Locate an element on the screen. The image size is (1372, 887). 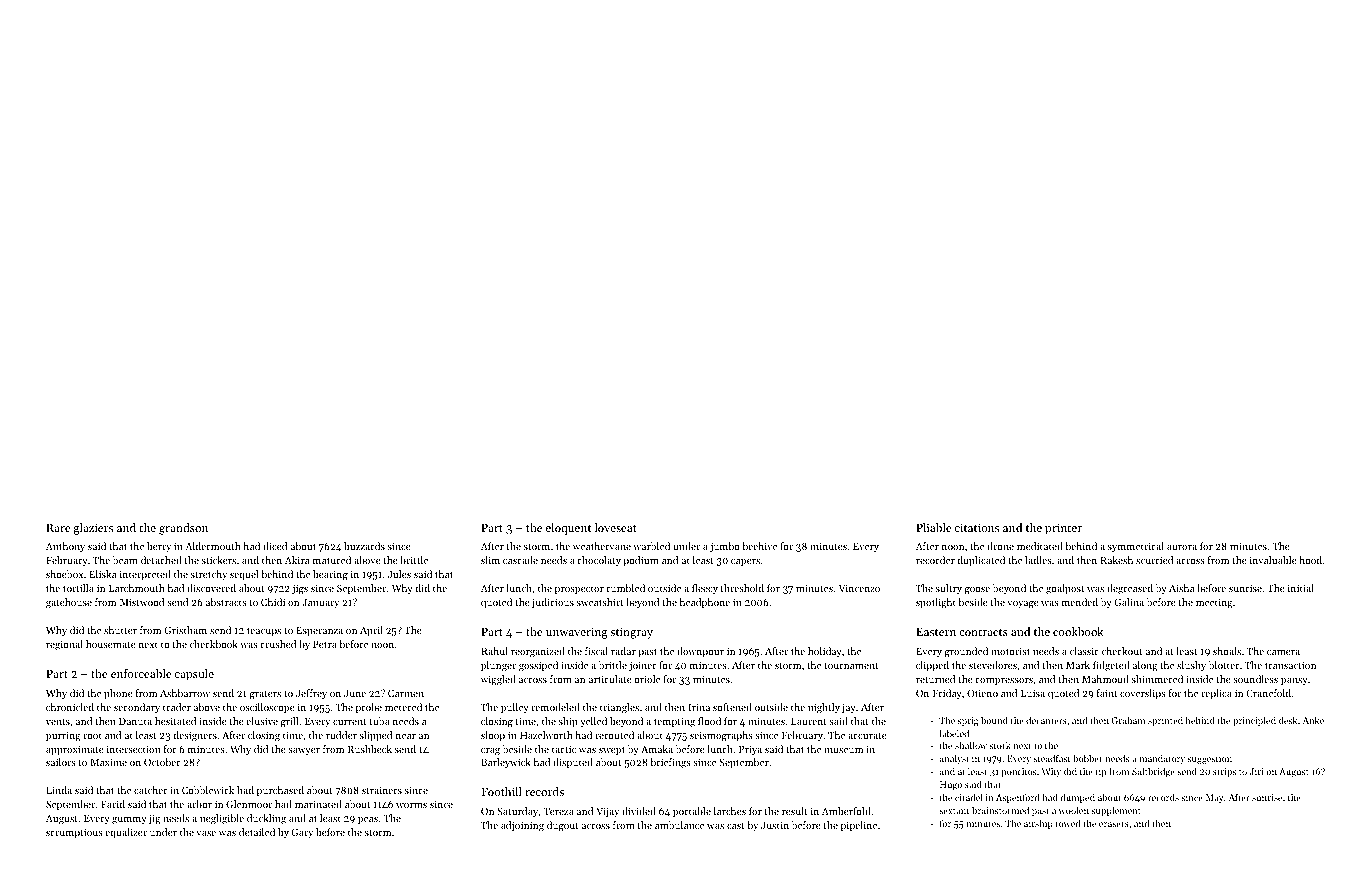
Rare is located at coordinates (58, 527).
